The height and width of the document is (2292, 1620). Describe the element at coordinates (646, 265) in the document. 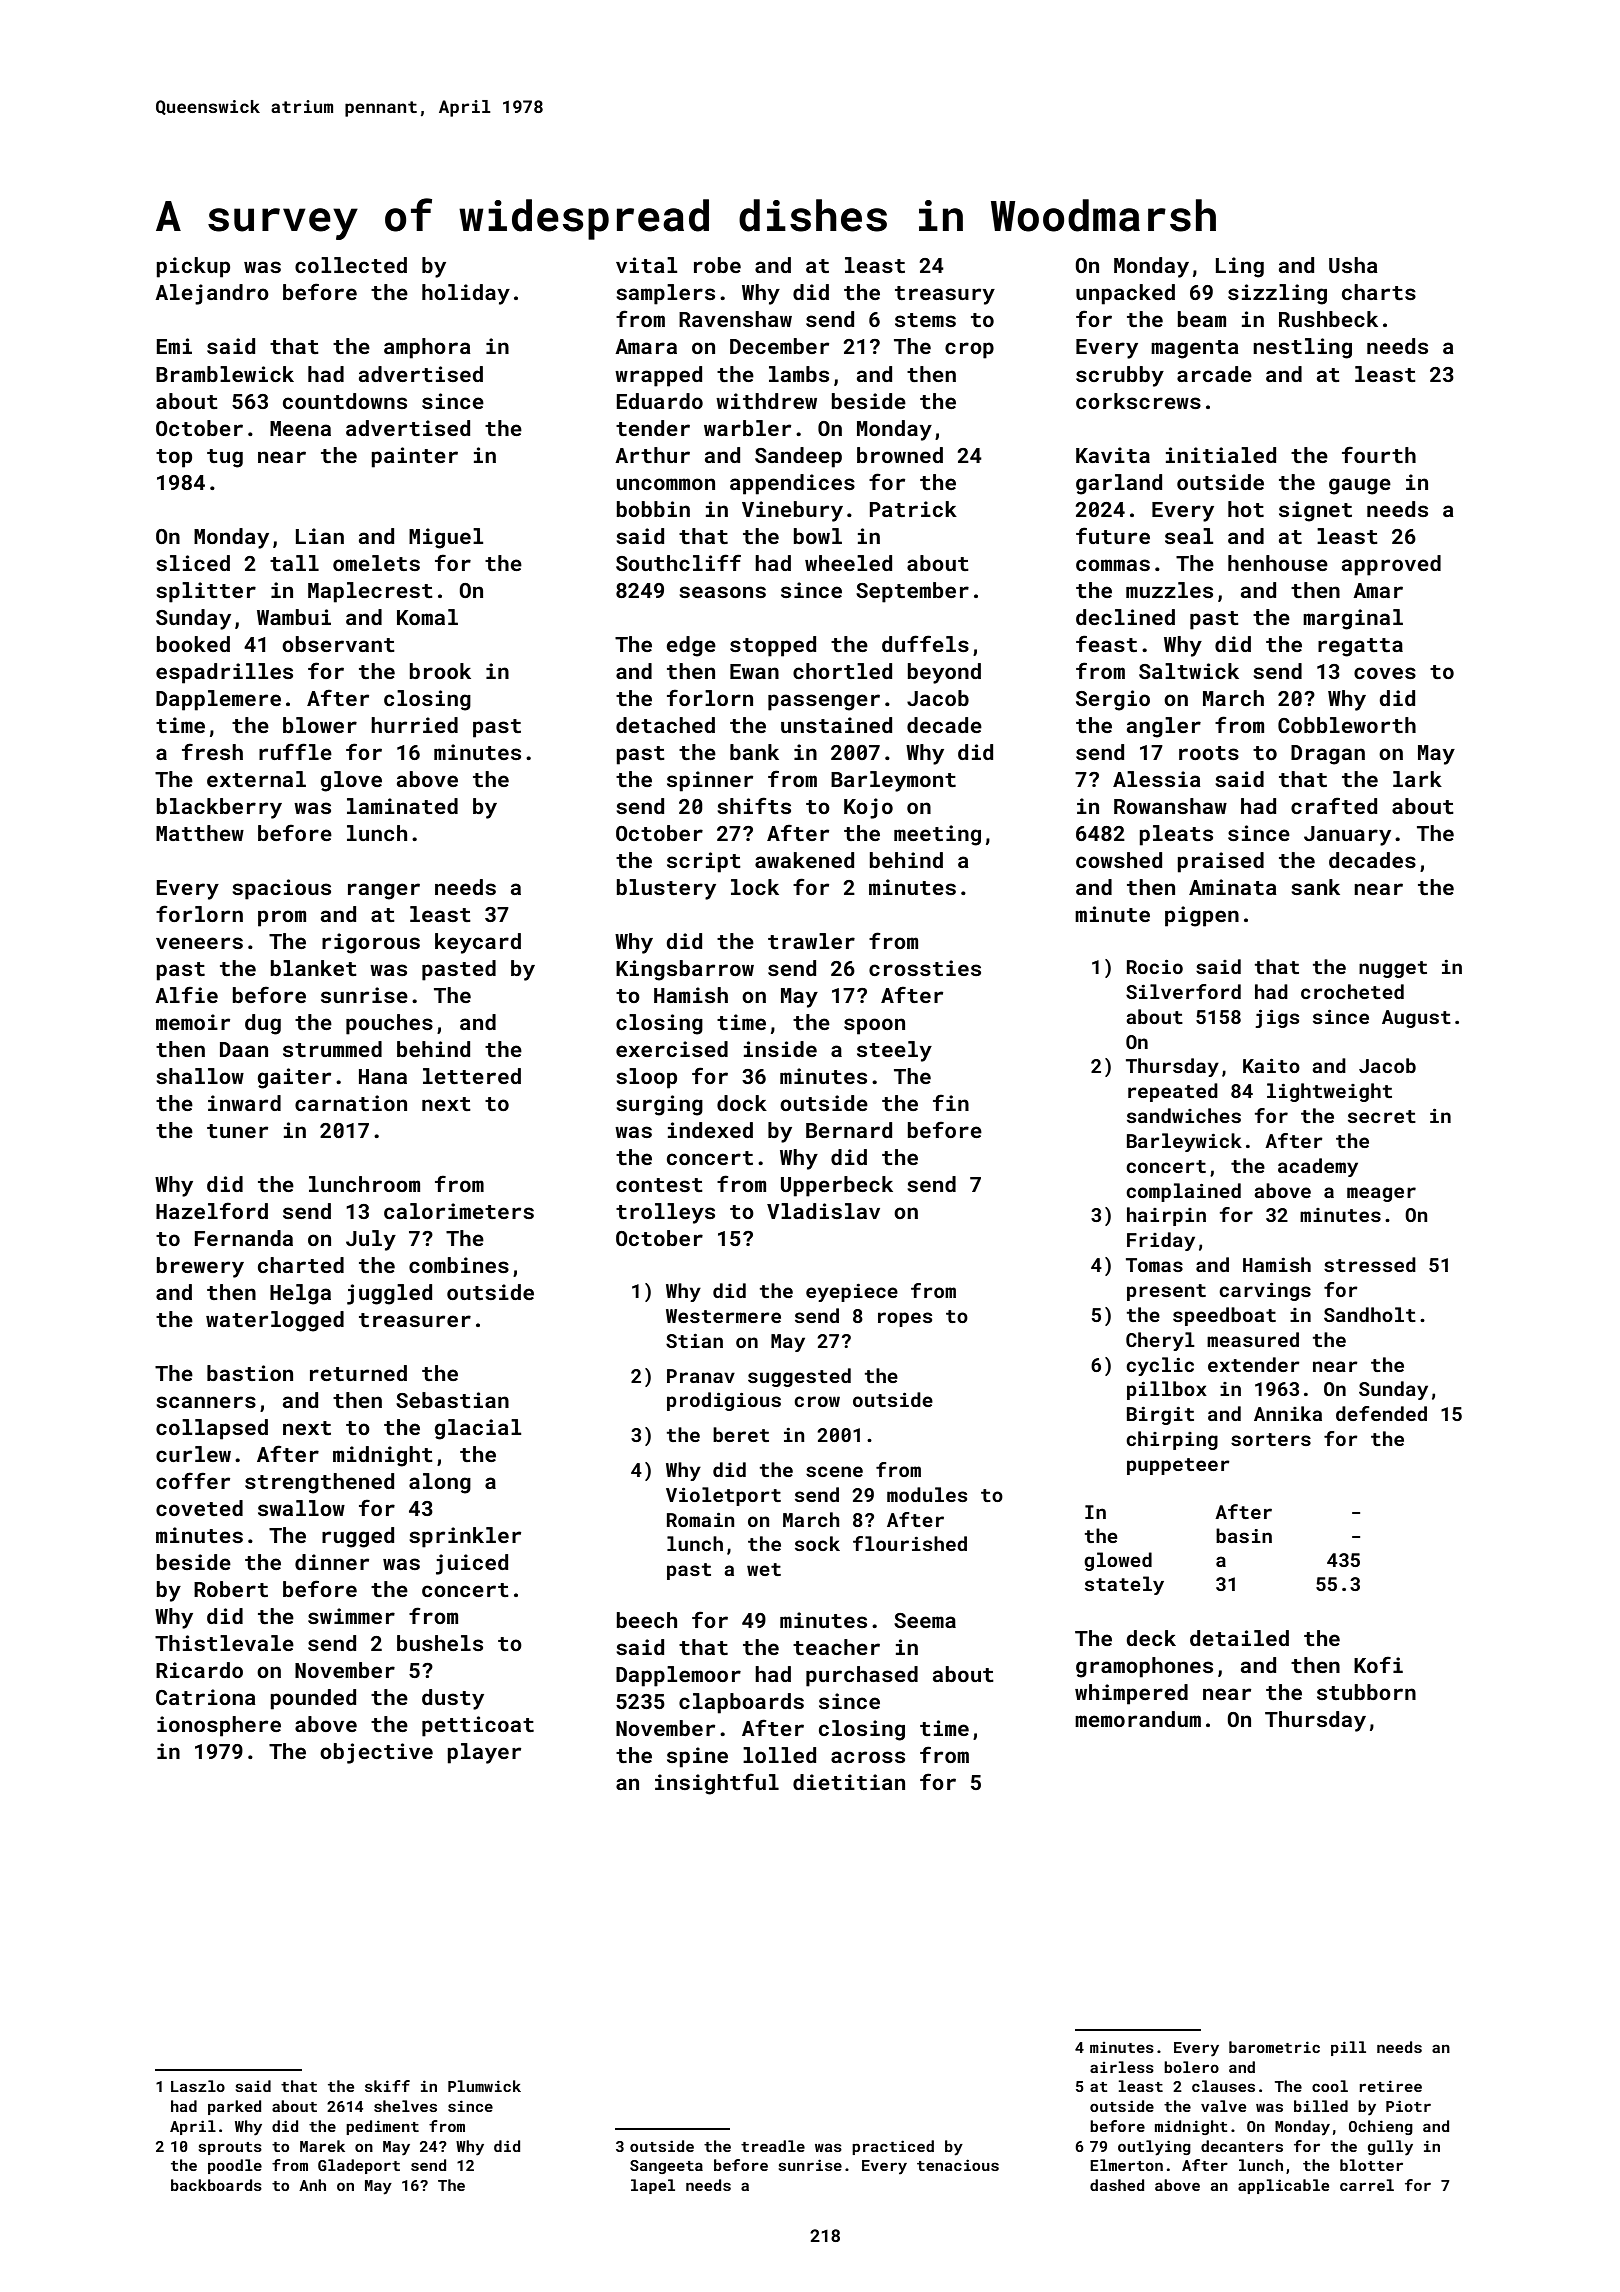

I see `vital` at that location.
